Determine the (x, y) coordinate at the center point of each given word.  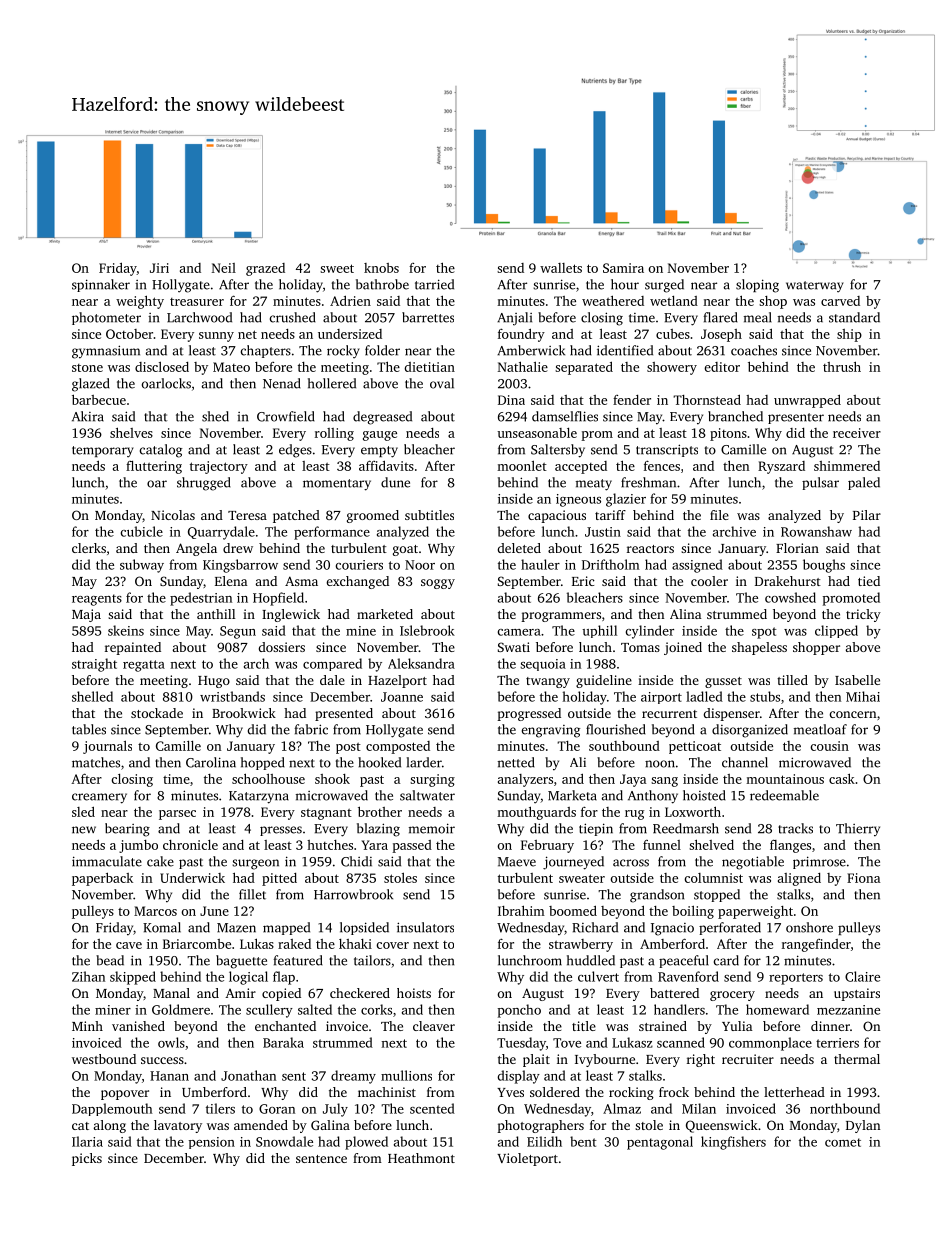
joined (683, 648)
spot (764, 633)
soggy (438, 584)
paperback (102, 879)
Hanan (169, 1076)
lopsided (364, 928)
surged (664, 286)
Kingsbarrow (240, 566)
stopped (717, 895)
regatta (144, 666)
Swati (514, 647)
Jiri (159, 268)
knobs (381, 268)
